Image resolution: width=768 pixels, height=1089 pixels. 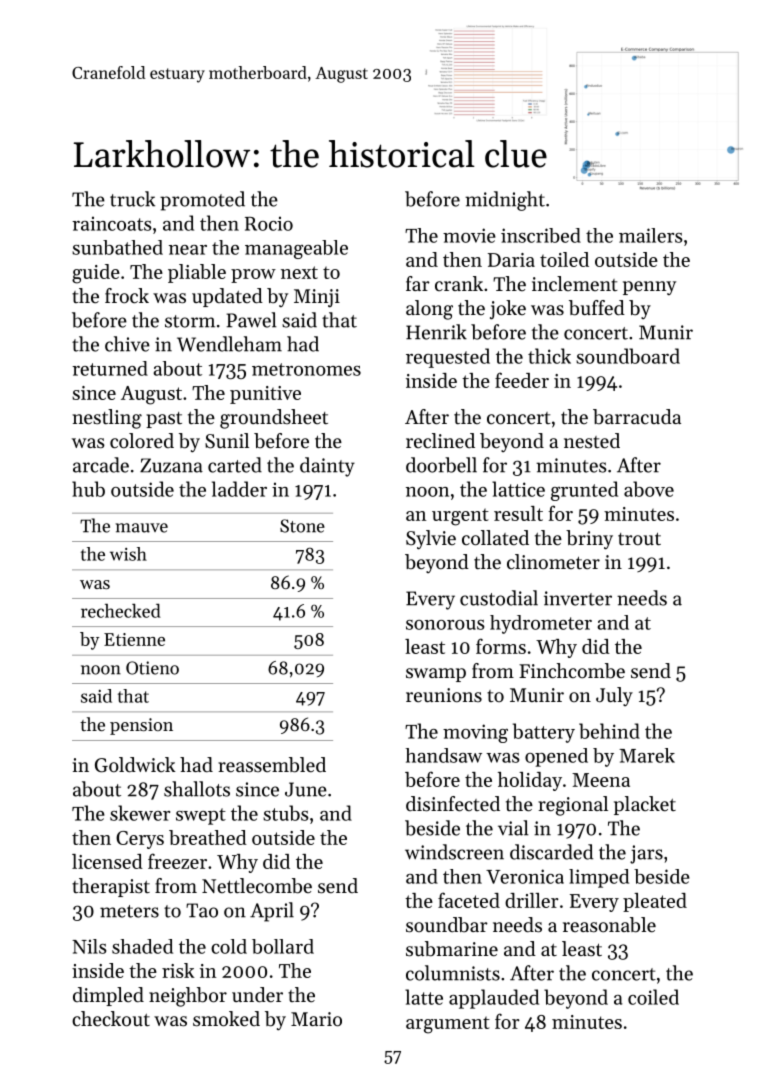 What do you see at coordinates (639, 539) in the screenshot?
I see `trout` at bounding box center [639, 539].
